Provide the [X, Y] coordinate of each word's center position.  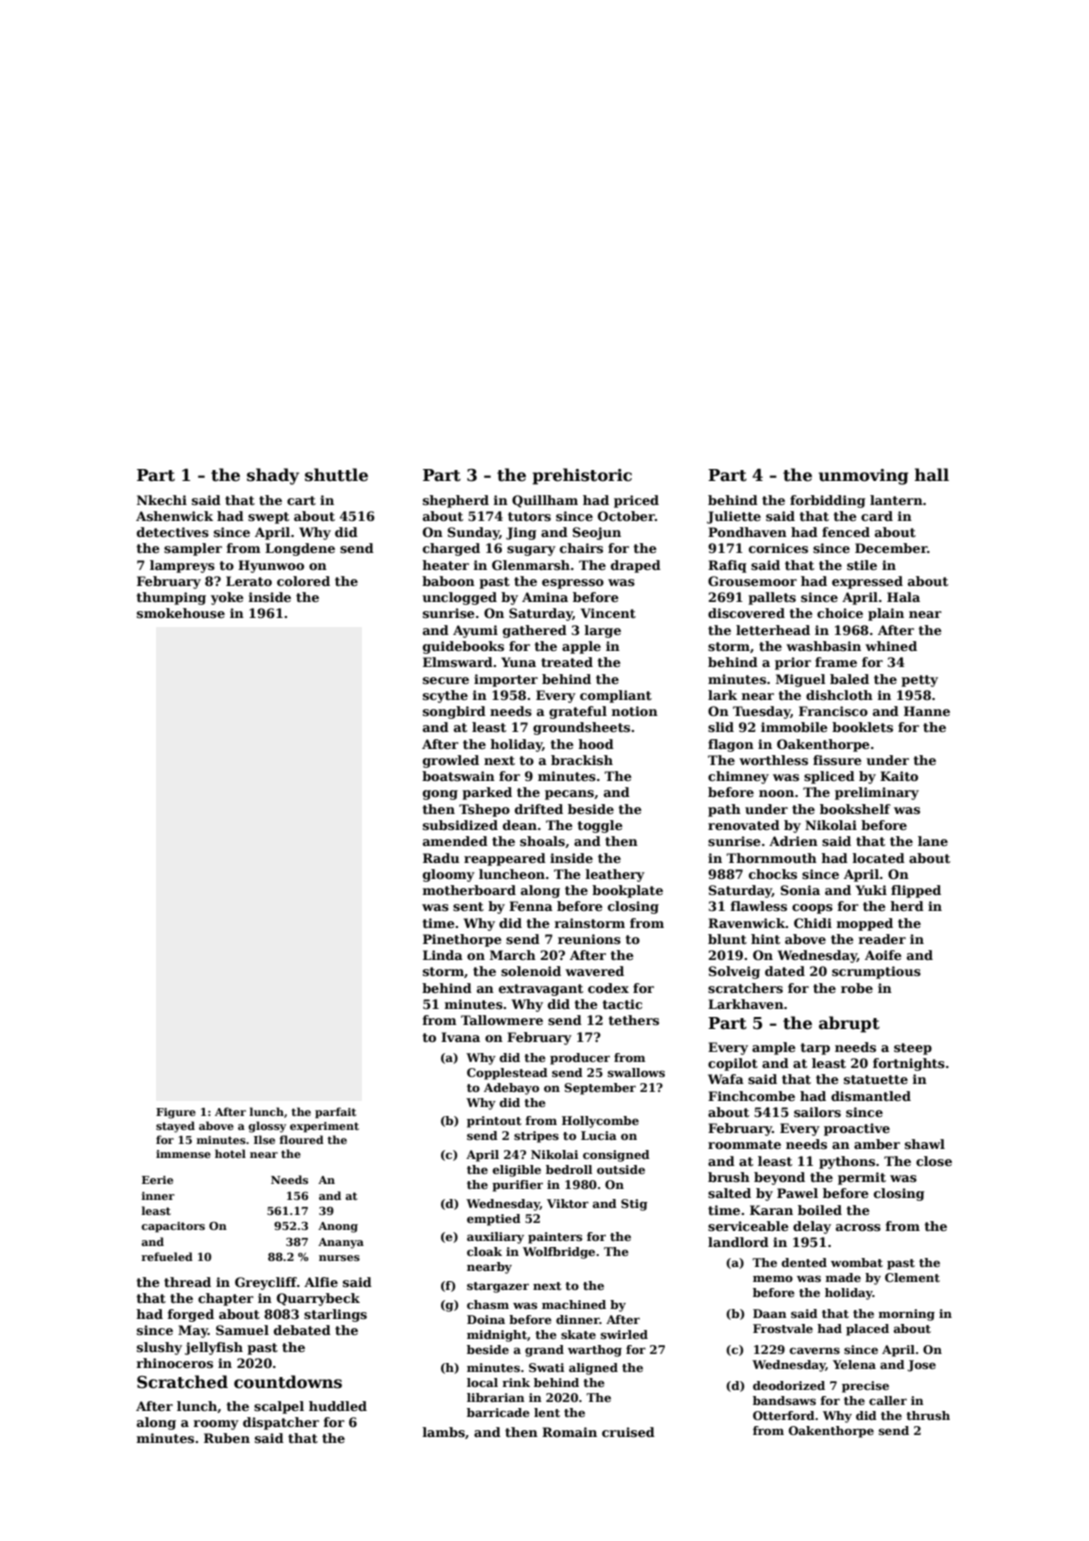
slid [721, 727]
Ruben [227, 1438]
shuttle [336, 475]
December [891, 548]
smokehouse [181, 613]
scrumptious [876, 972]
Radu [441, 858]
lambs [444, 1432]
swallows [636, 1072]
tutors [529, 516]
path [724, 810]
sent [468, 906]
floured [302, 1139]
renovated [744, 825]
